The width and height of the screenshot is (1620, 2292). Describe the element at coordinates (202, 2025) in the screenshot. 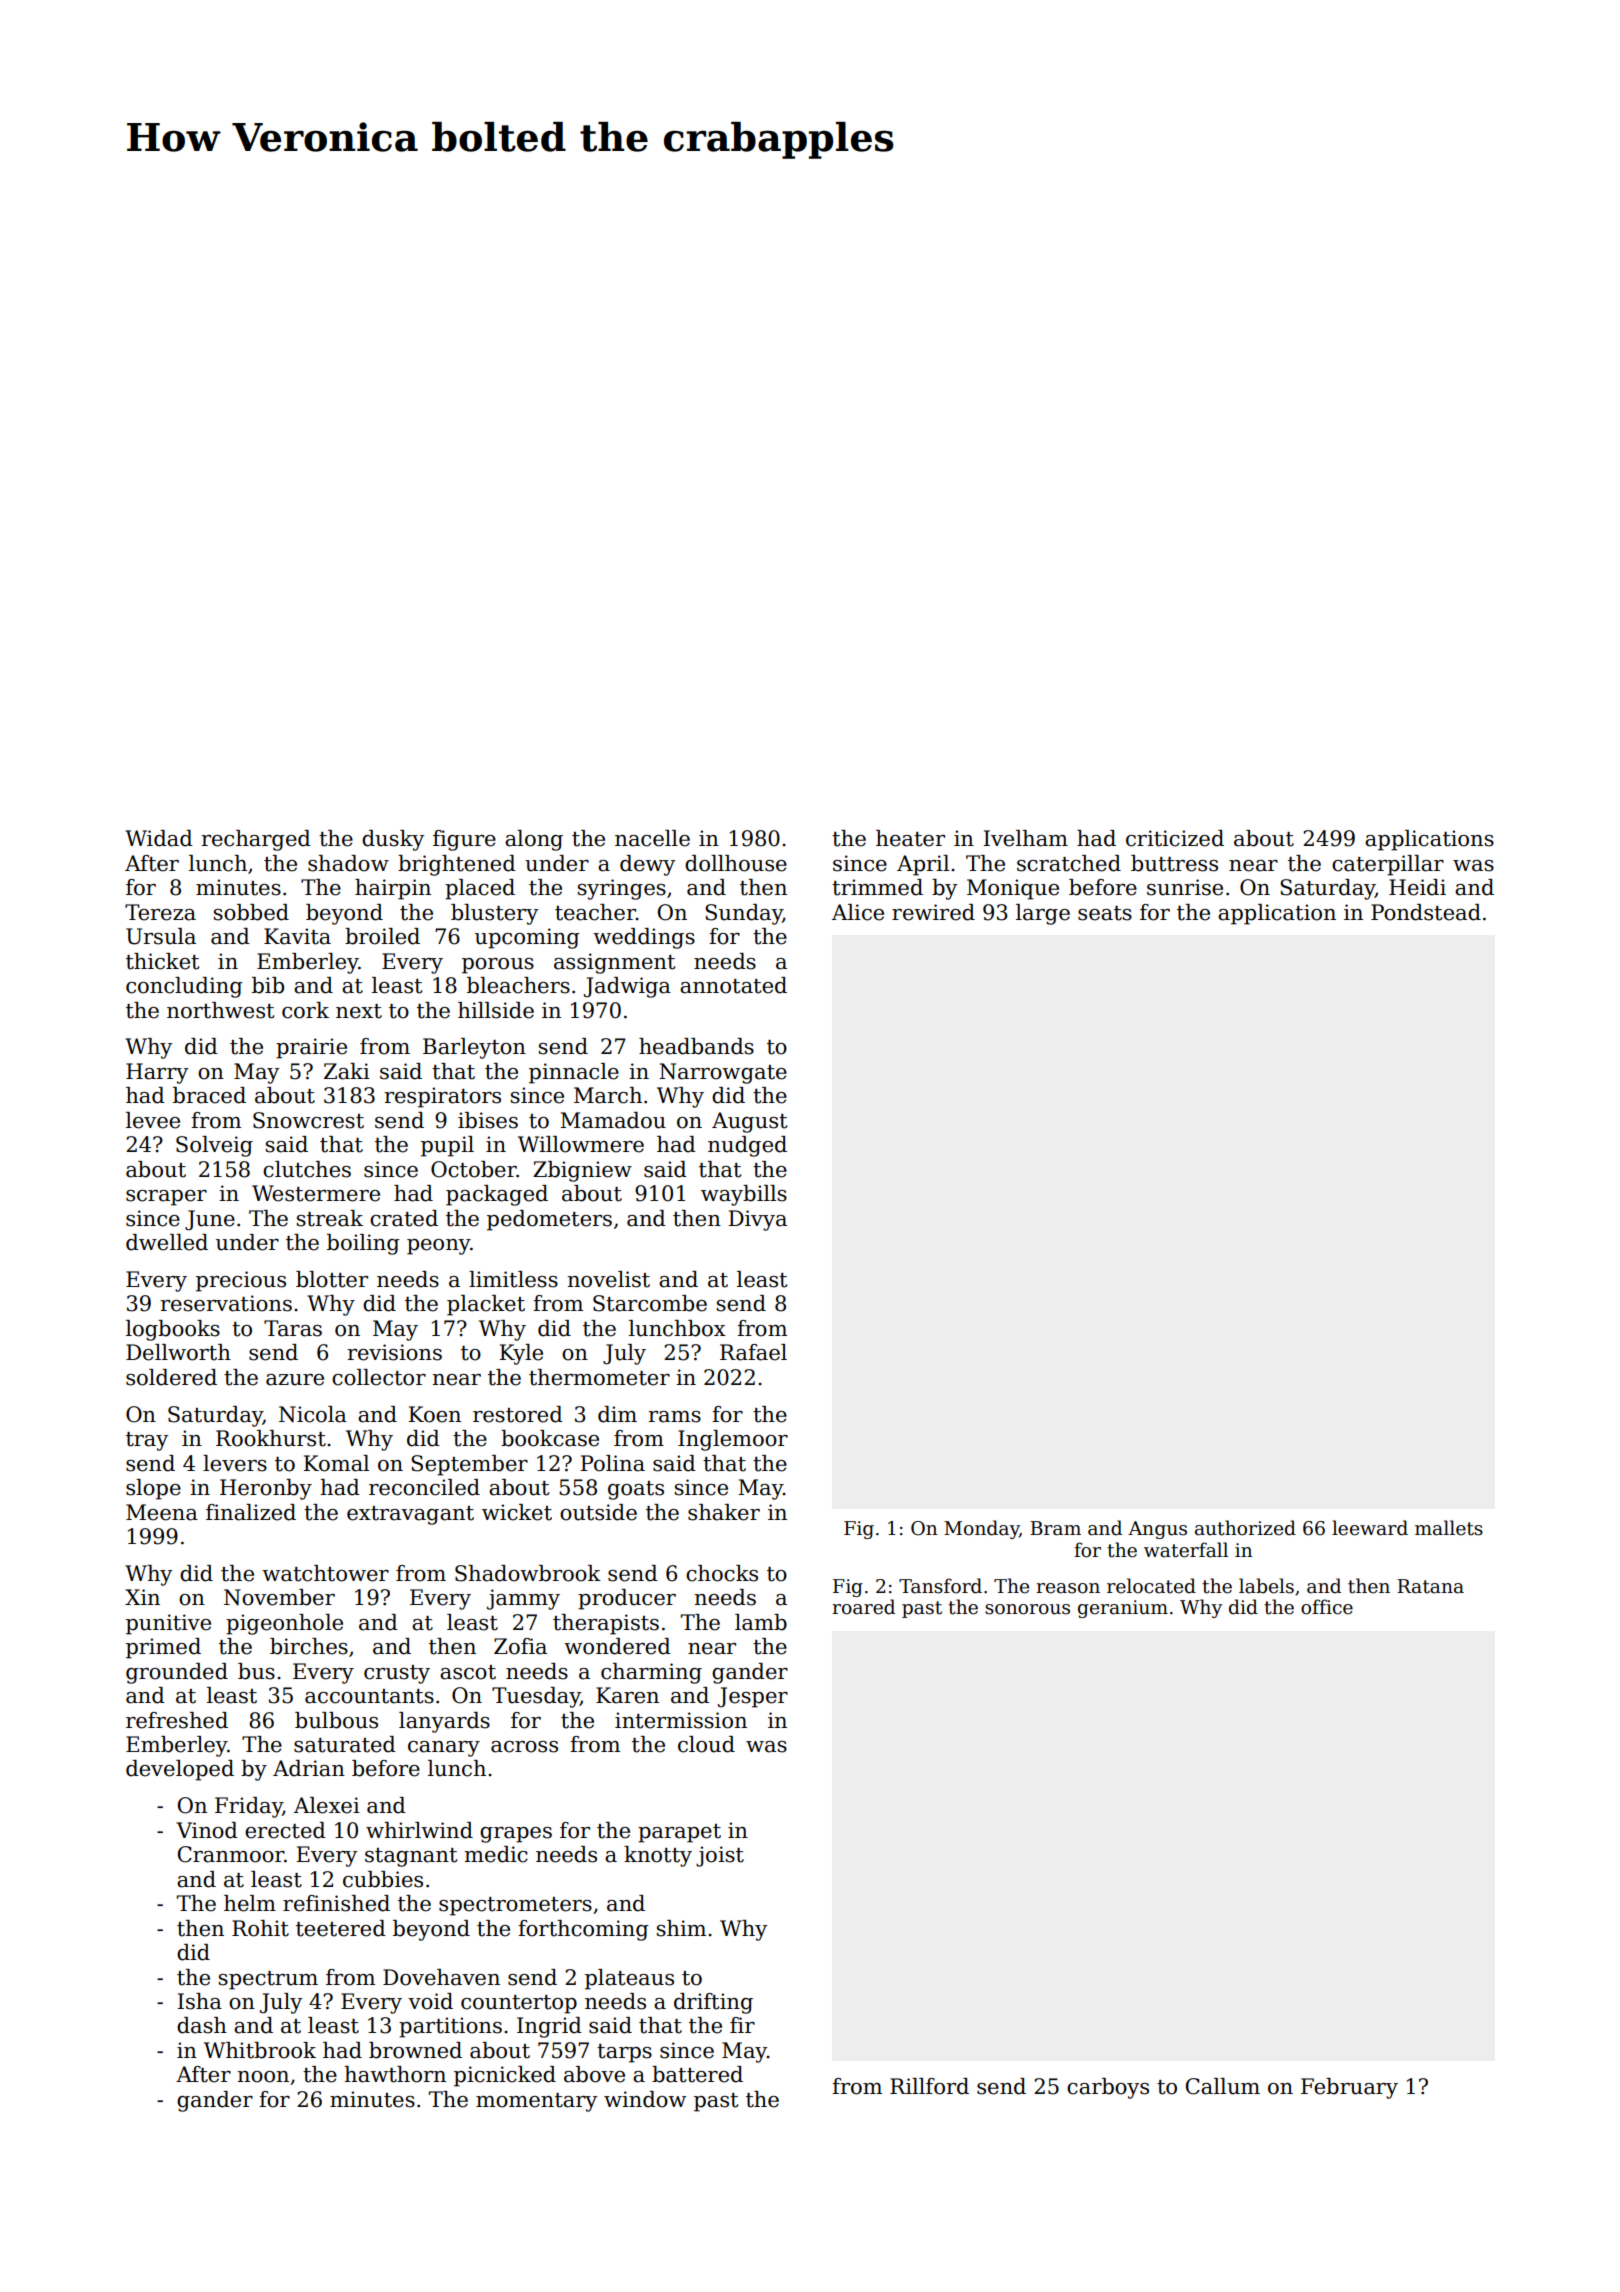

I see `dash` at that location.
